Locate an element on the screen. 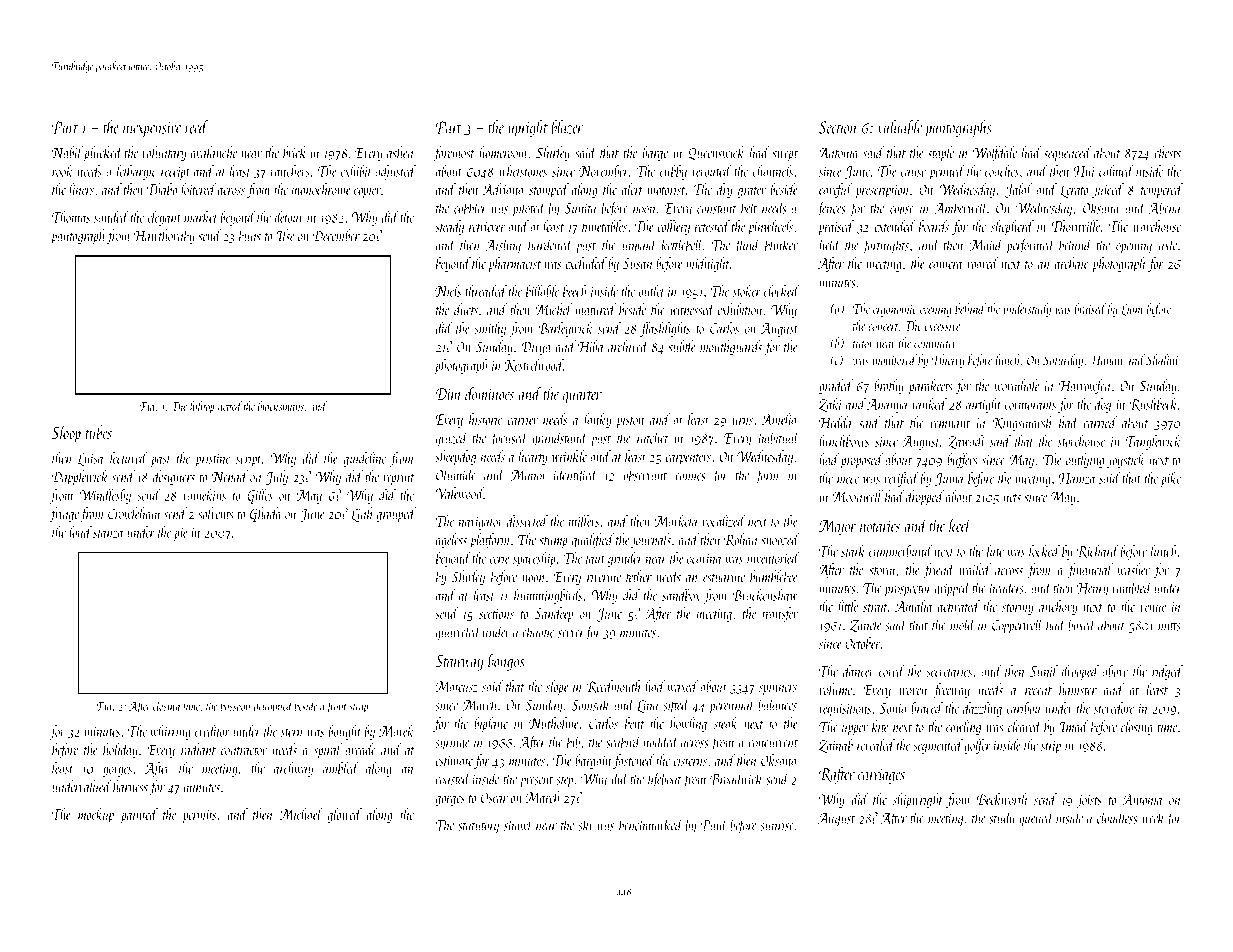 The width and height of the screenshot is (1233, 952). avalanche is located at coordinates (214, 152).
